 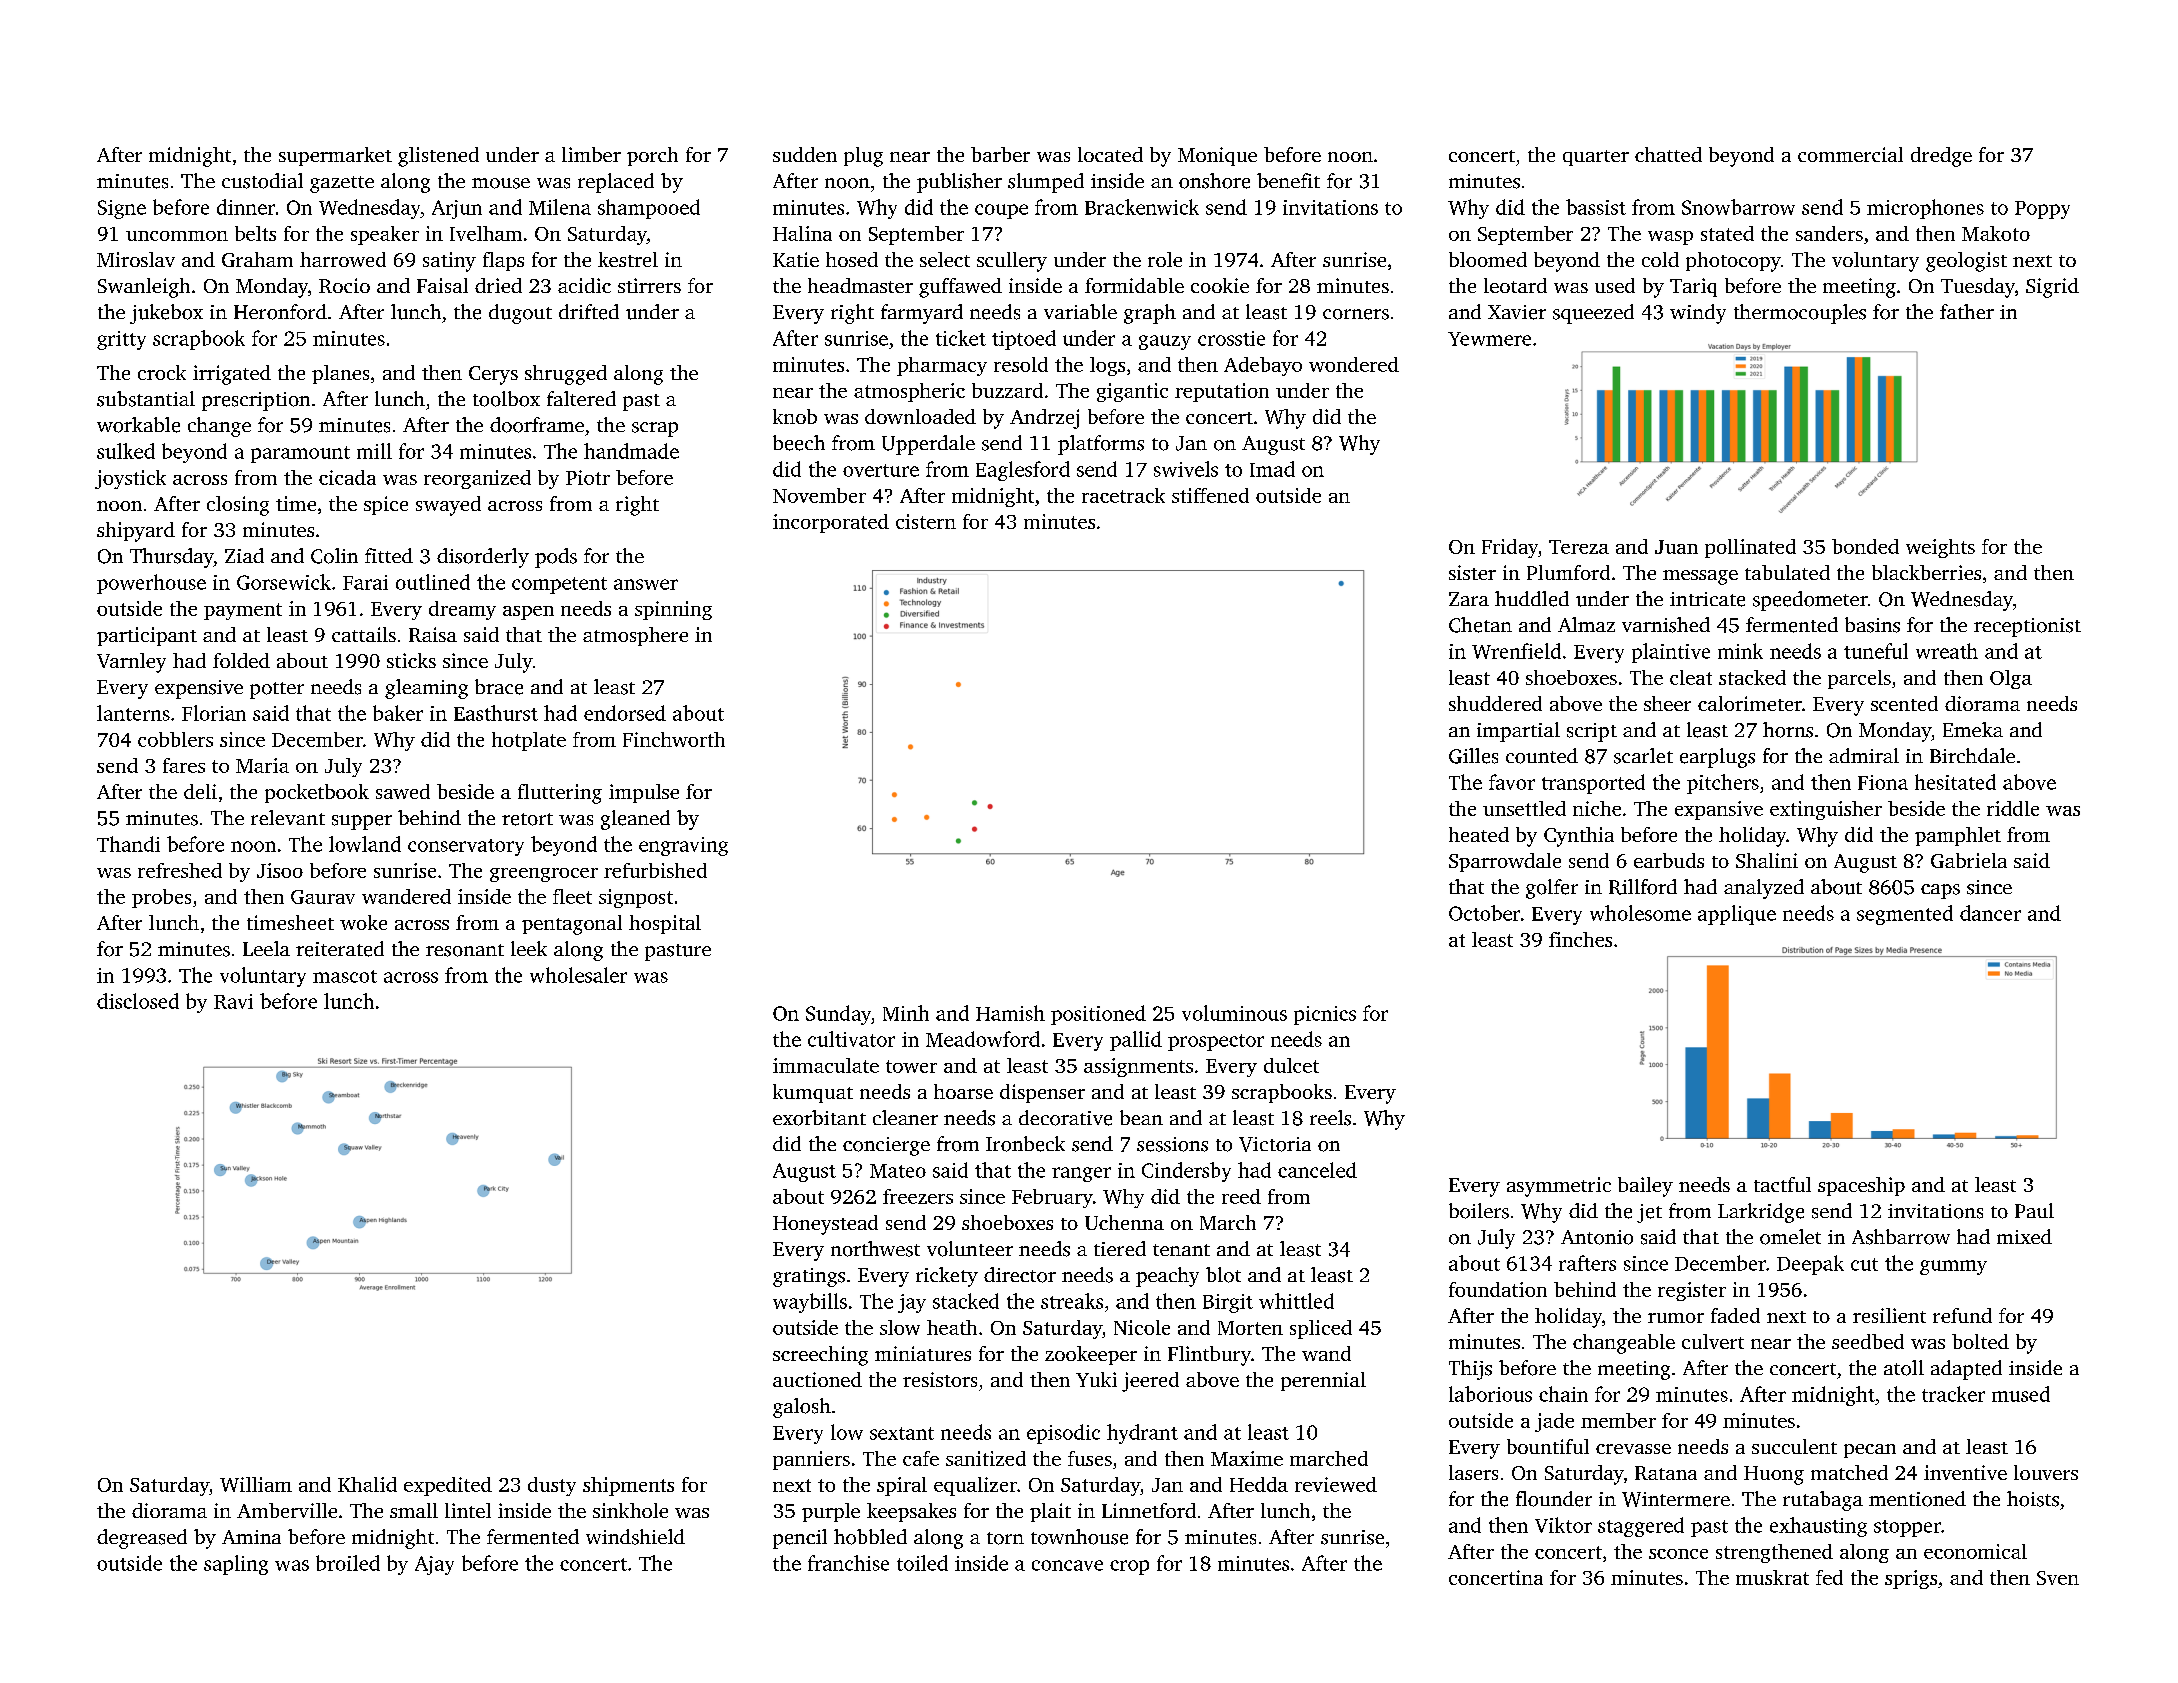 What do you see at coordinates (2034, 1210) in the document?
I see `Paul` at bounding box center [2034, 1210].
